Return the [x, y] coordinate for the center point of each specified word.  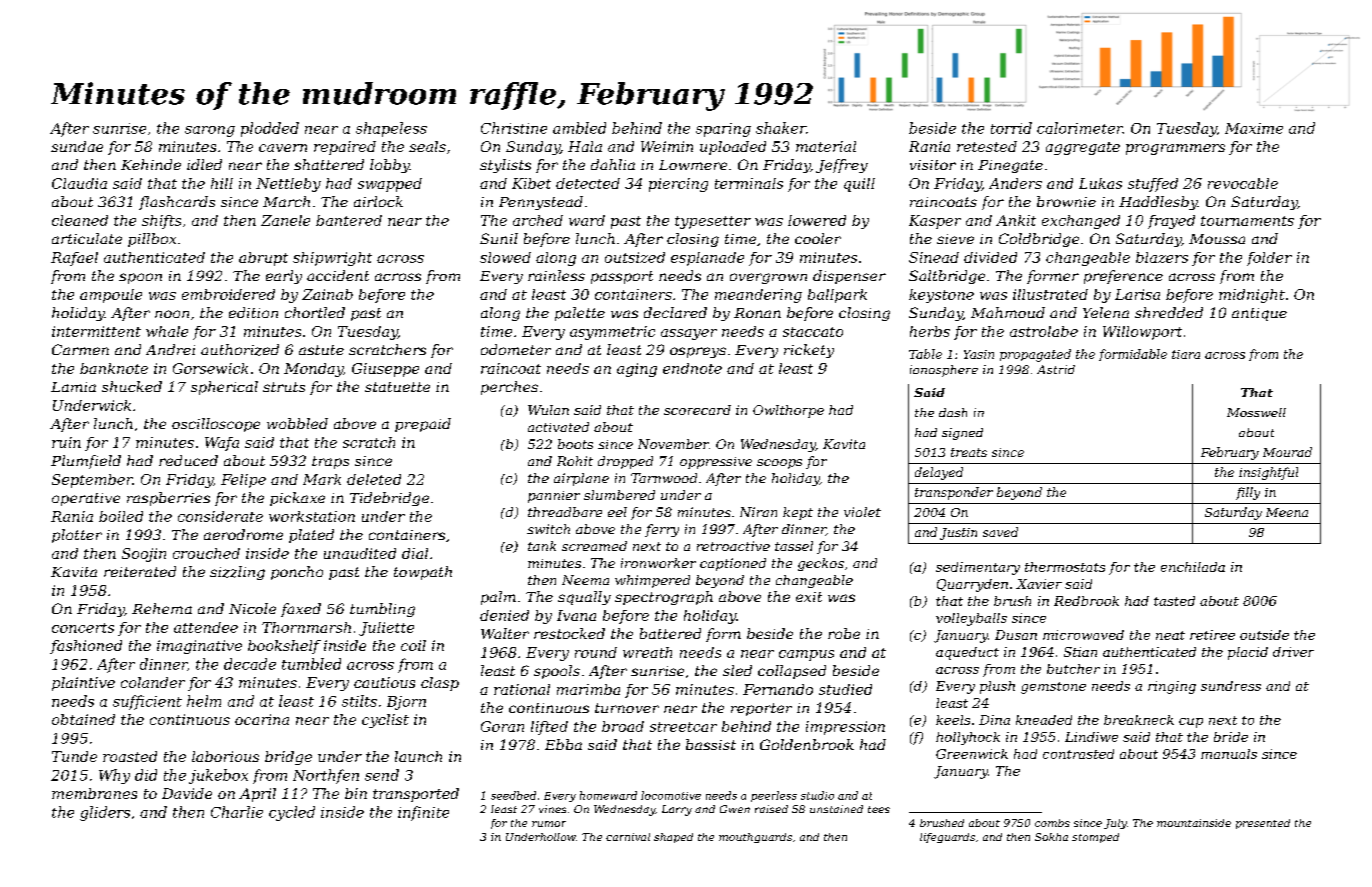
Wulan [548, 410]
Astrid [1056, 369]
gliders [105, 813]
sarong [210, 131]
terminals [749, 183]
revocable [1243, 183]
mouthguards [755, 838]
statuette [397, 387]
